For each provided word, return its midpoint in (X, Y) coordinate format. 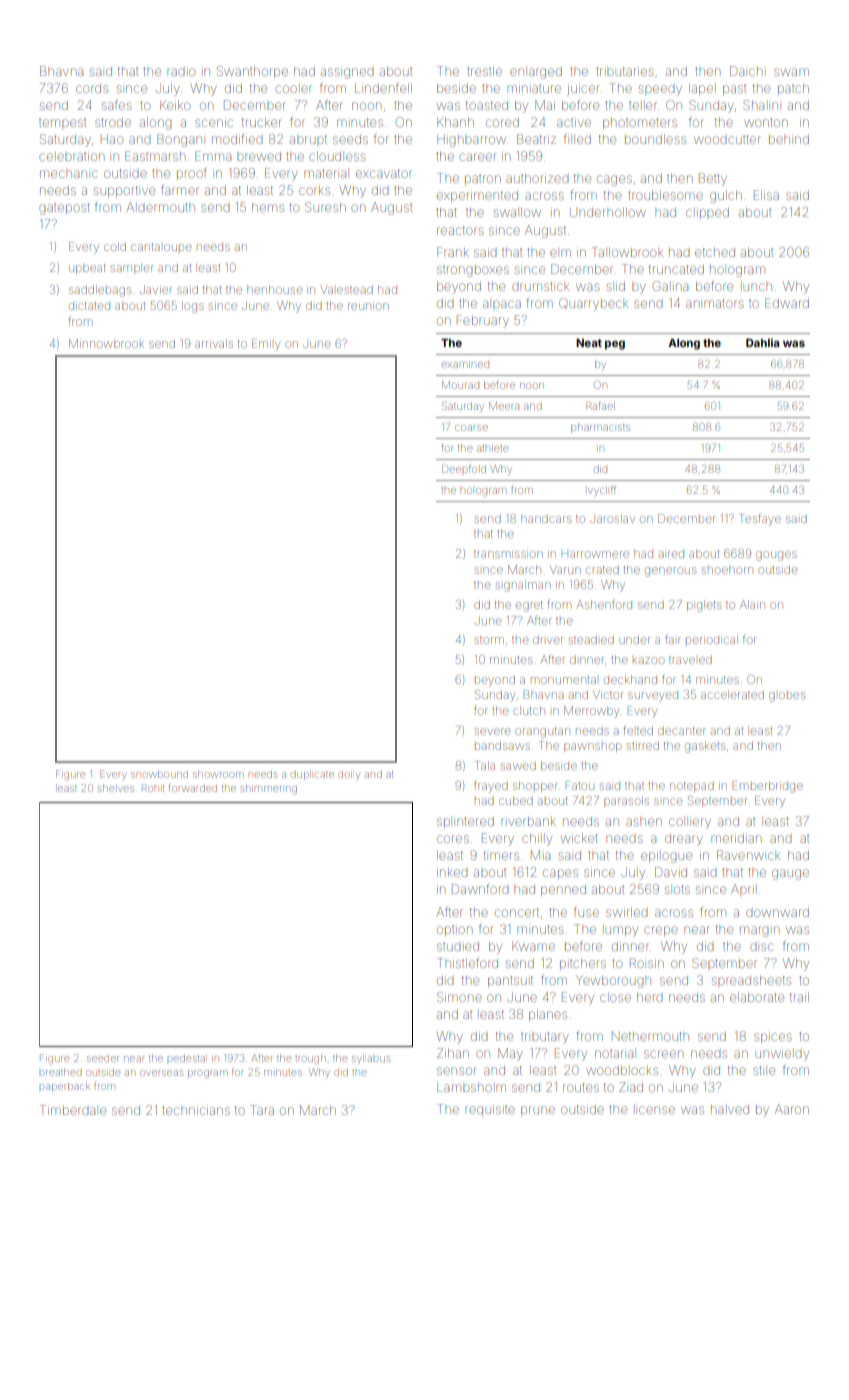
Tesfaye (760, 519)
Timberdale (73, 1110)
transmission (508, 554)
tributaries (624, 71)
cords (92, 88)
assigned (347, 73)
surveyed (653, 697)
